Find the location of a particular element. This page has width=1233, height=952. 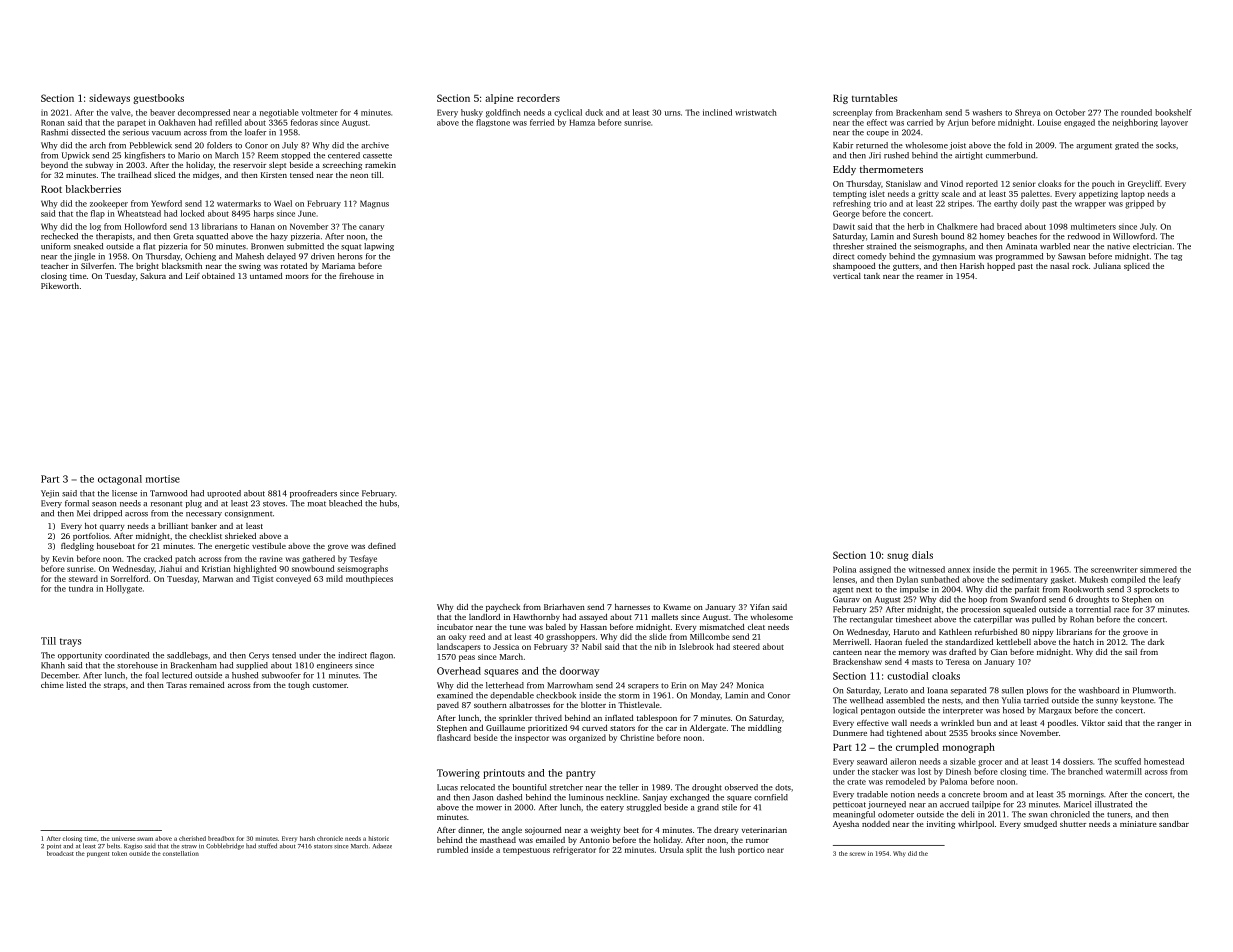

beet is located at coordinates (631, 830).
